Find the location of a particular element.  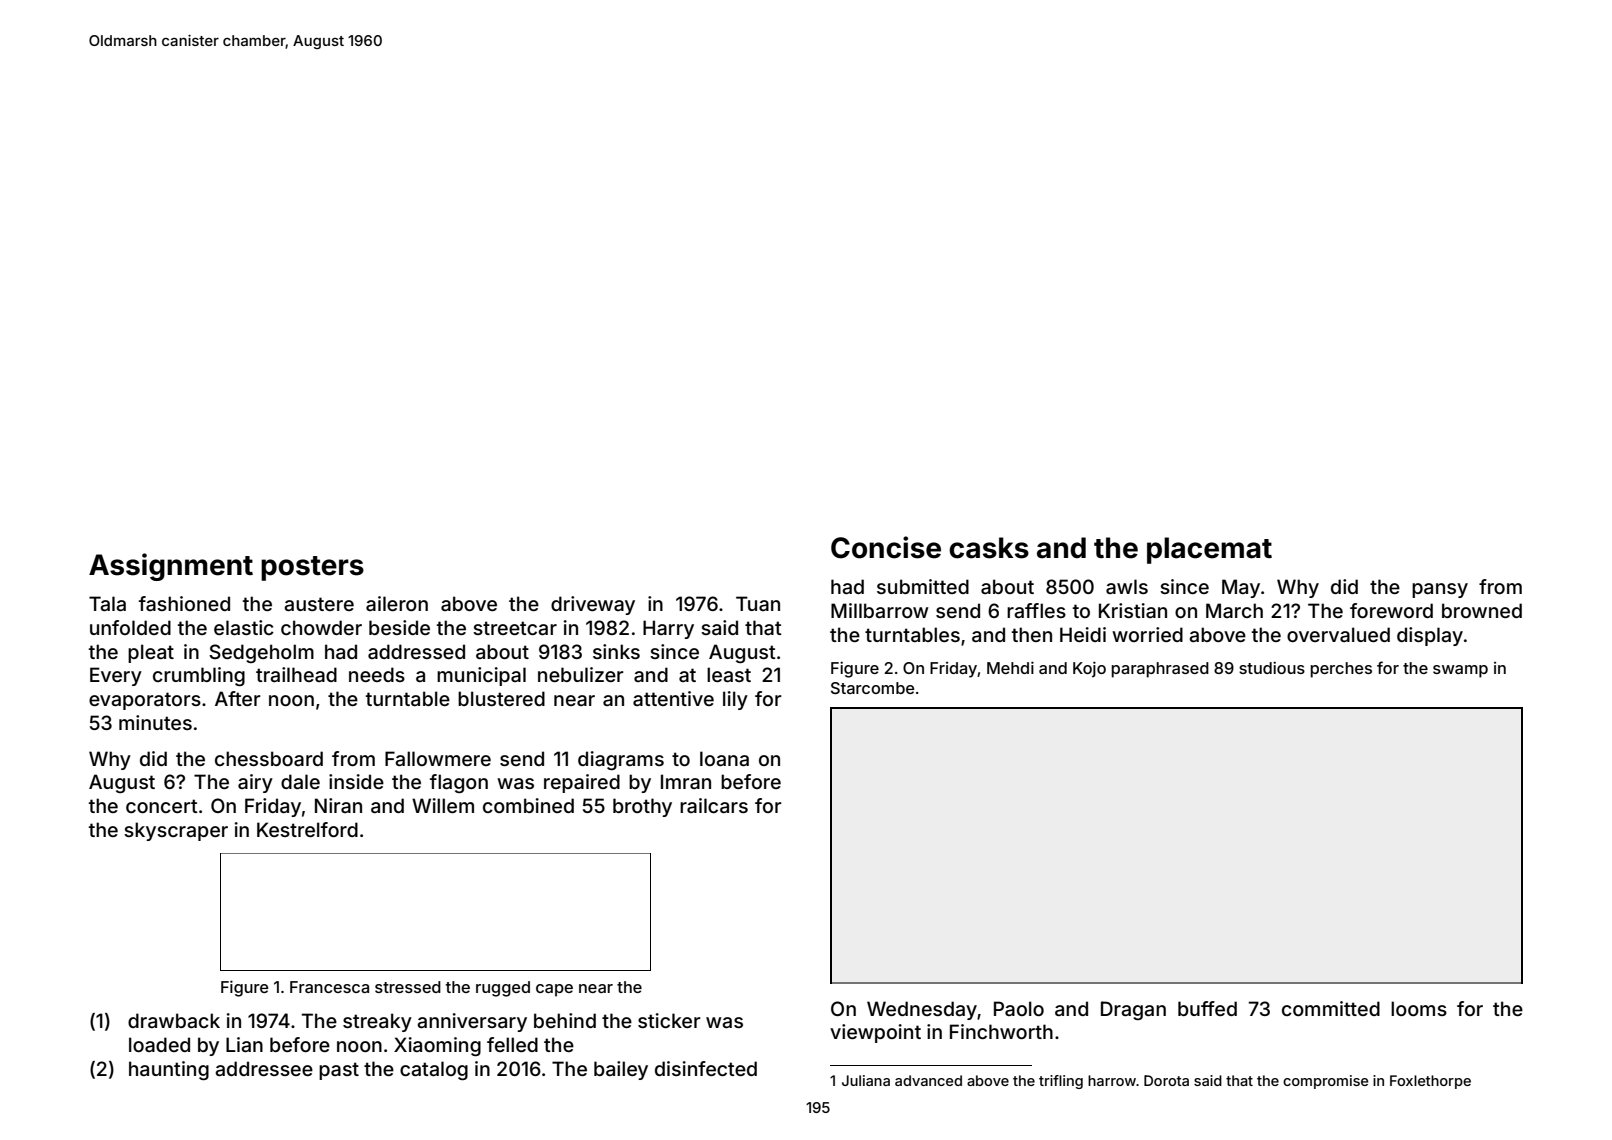

Dragan is located at coordinates (1133, 1010).
